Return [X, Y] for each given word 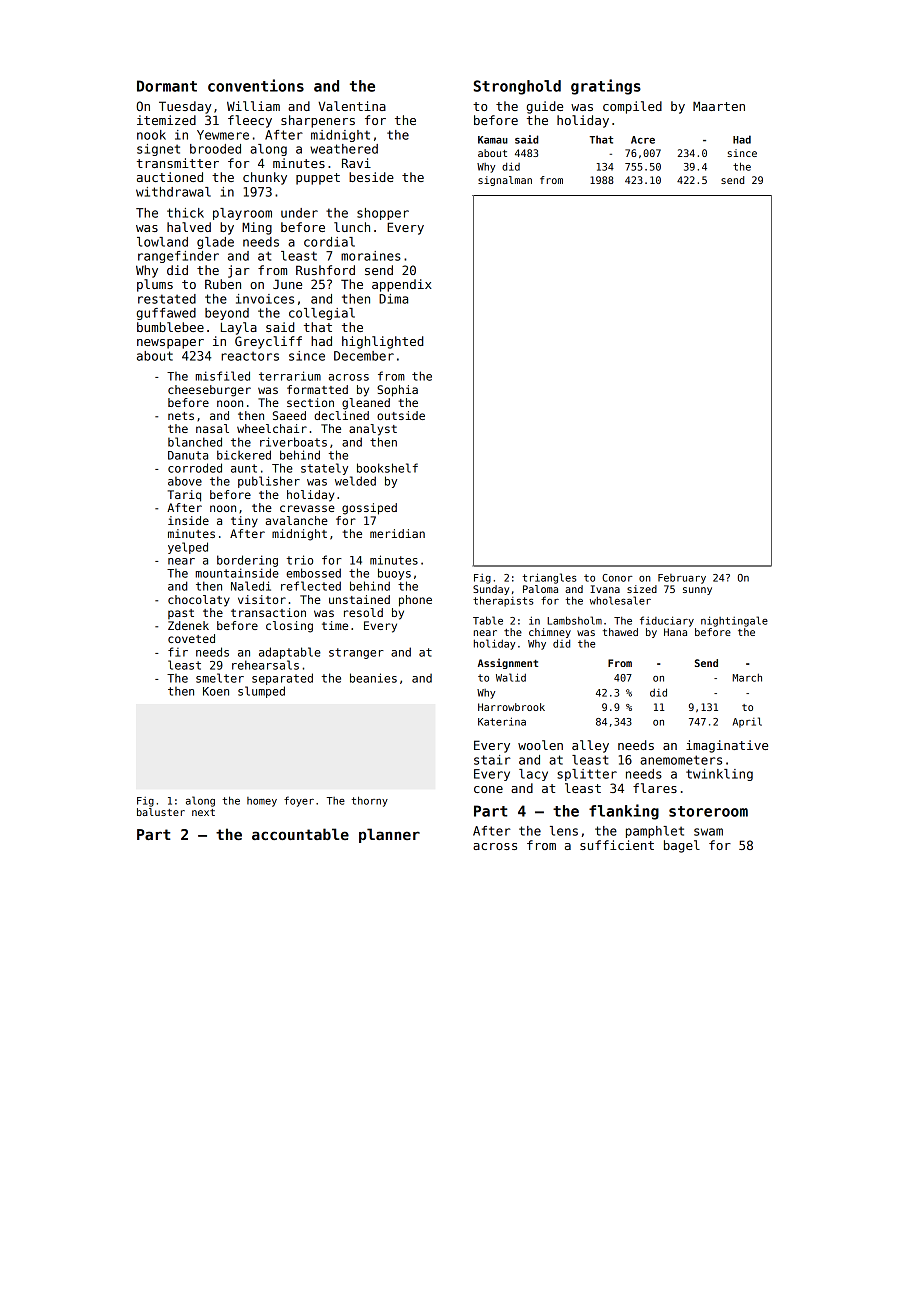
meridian [397, 533]
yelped [188, 548]
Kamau [493, 140]
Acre [643, 140]
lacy [533, 775]
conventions [256, 85]
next [203, 812]
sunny [697, 591]
